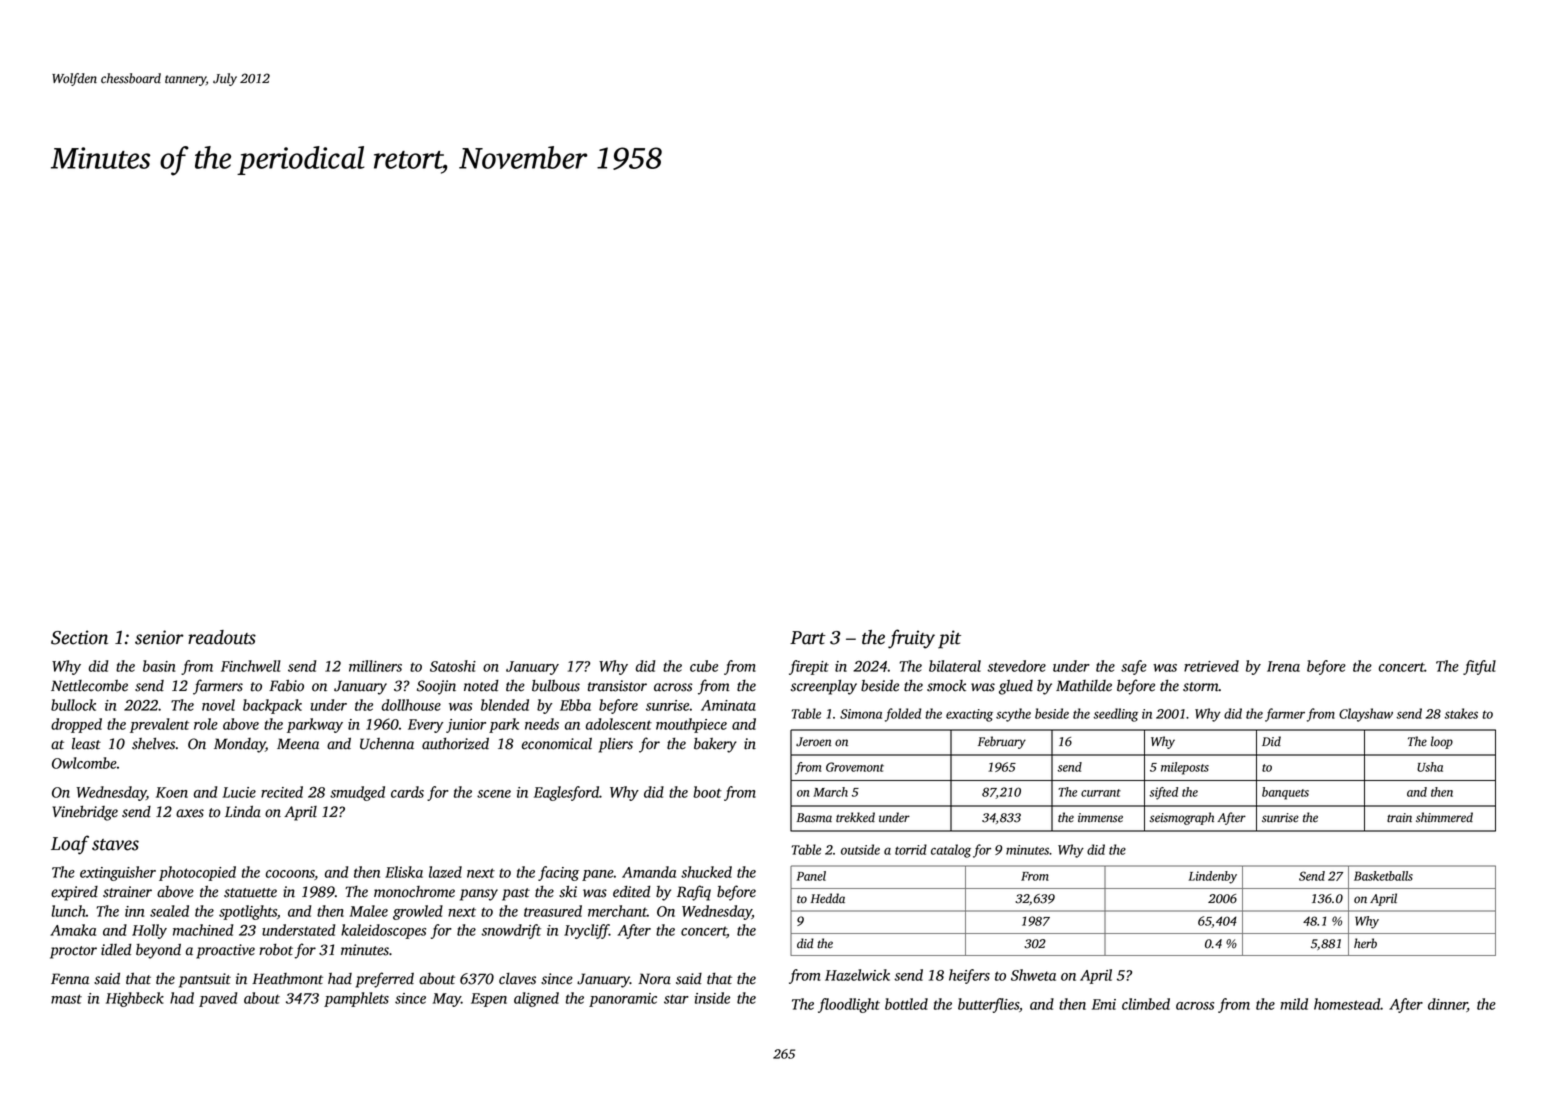 This page has width=1547, height=1094. Describe the element at coordinates (1461, 713) in the page. I see `stakes` at that location.
